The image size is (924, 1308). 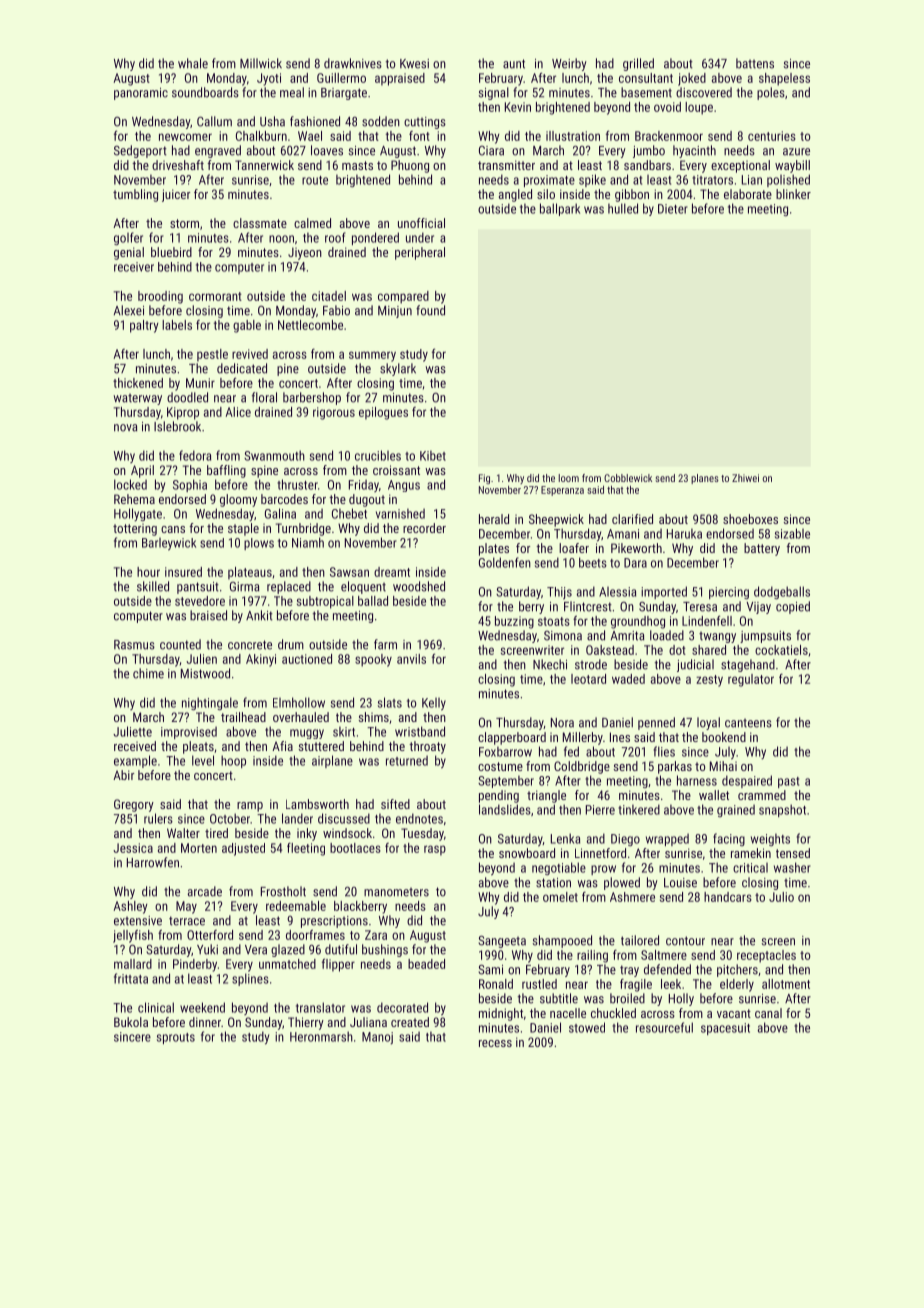 I want to click on Julio, so click(x=781, y=897).
